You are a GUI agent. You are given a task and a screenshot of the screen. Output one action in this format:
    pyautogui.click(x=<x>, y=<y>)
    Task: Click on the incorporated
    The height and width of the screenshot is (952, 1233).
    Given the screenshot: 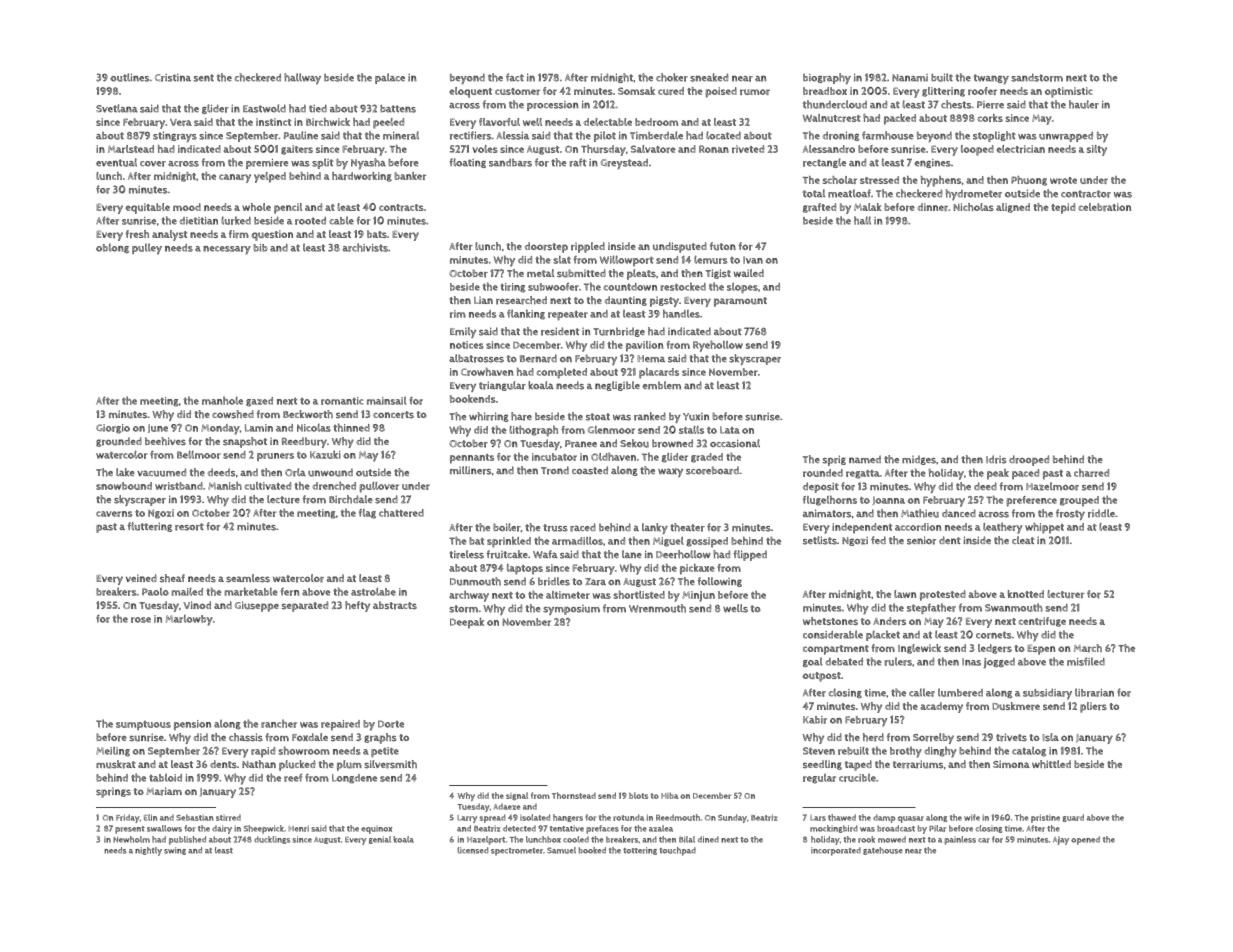 What is the action you would take?
    pyautogui.click(x=836, y=851)
